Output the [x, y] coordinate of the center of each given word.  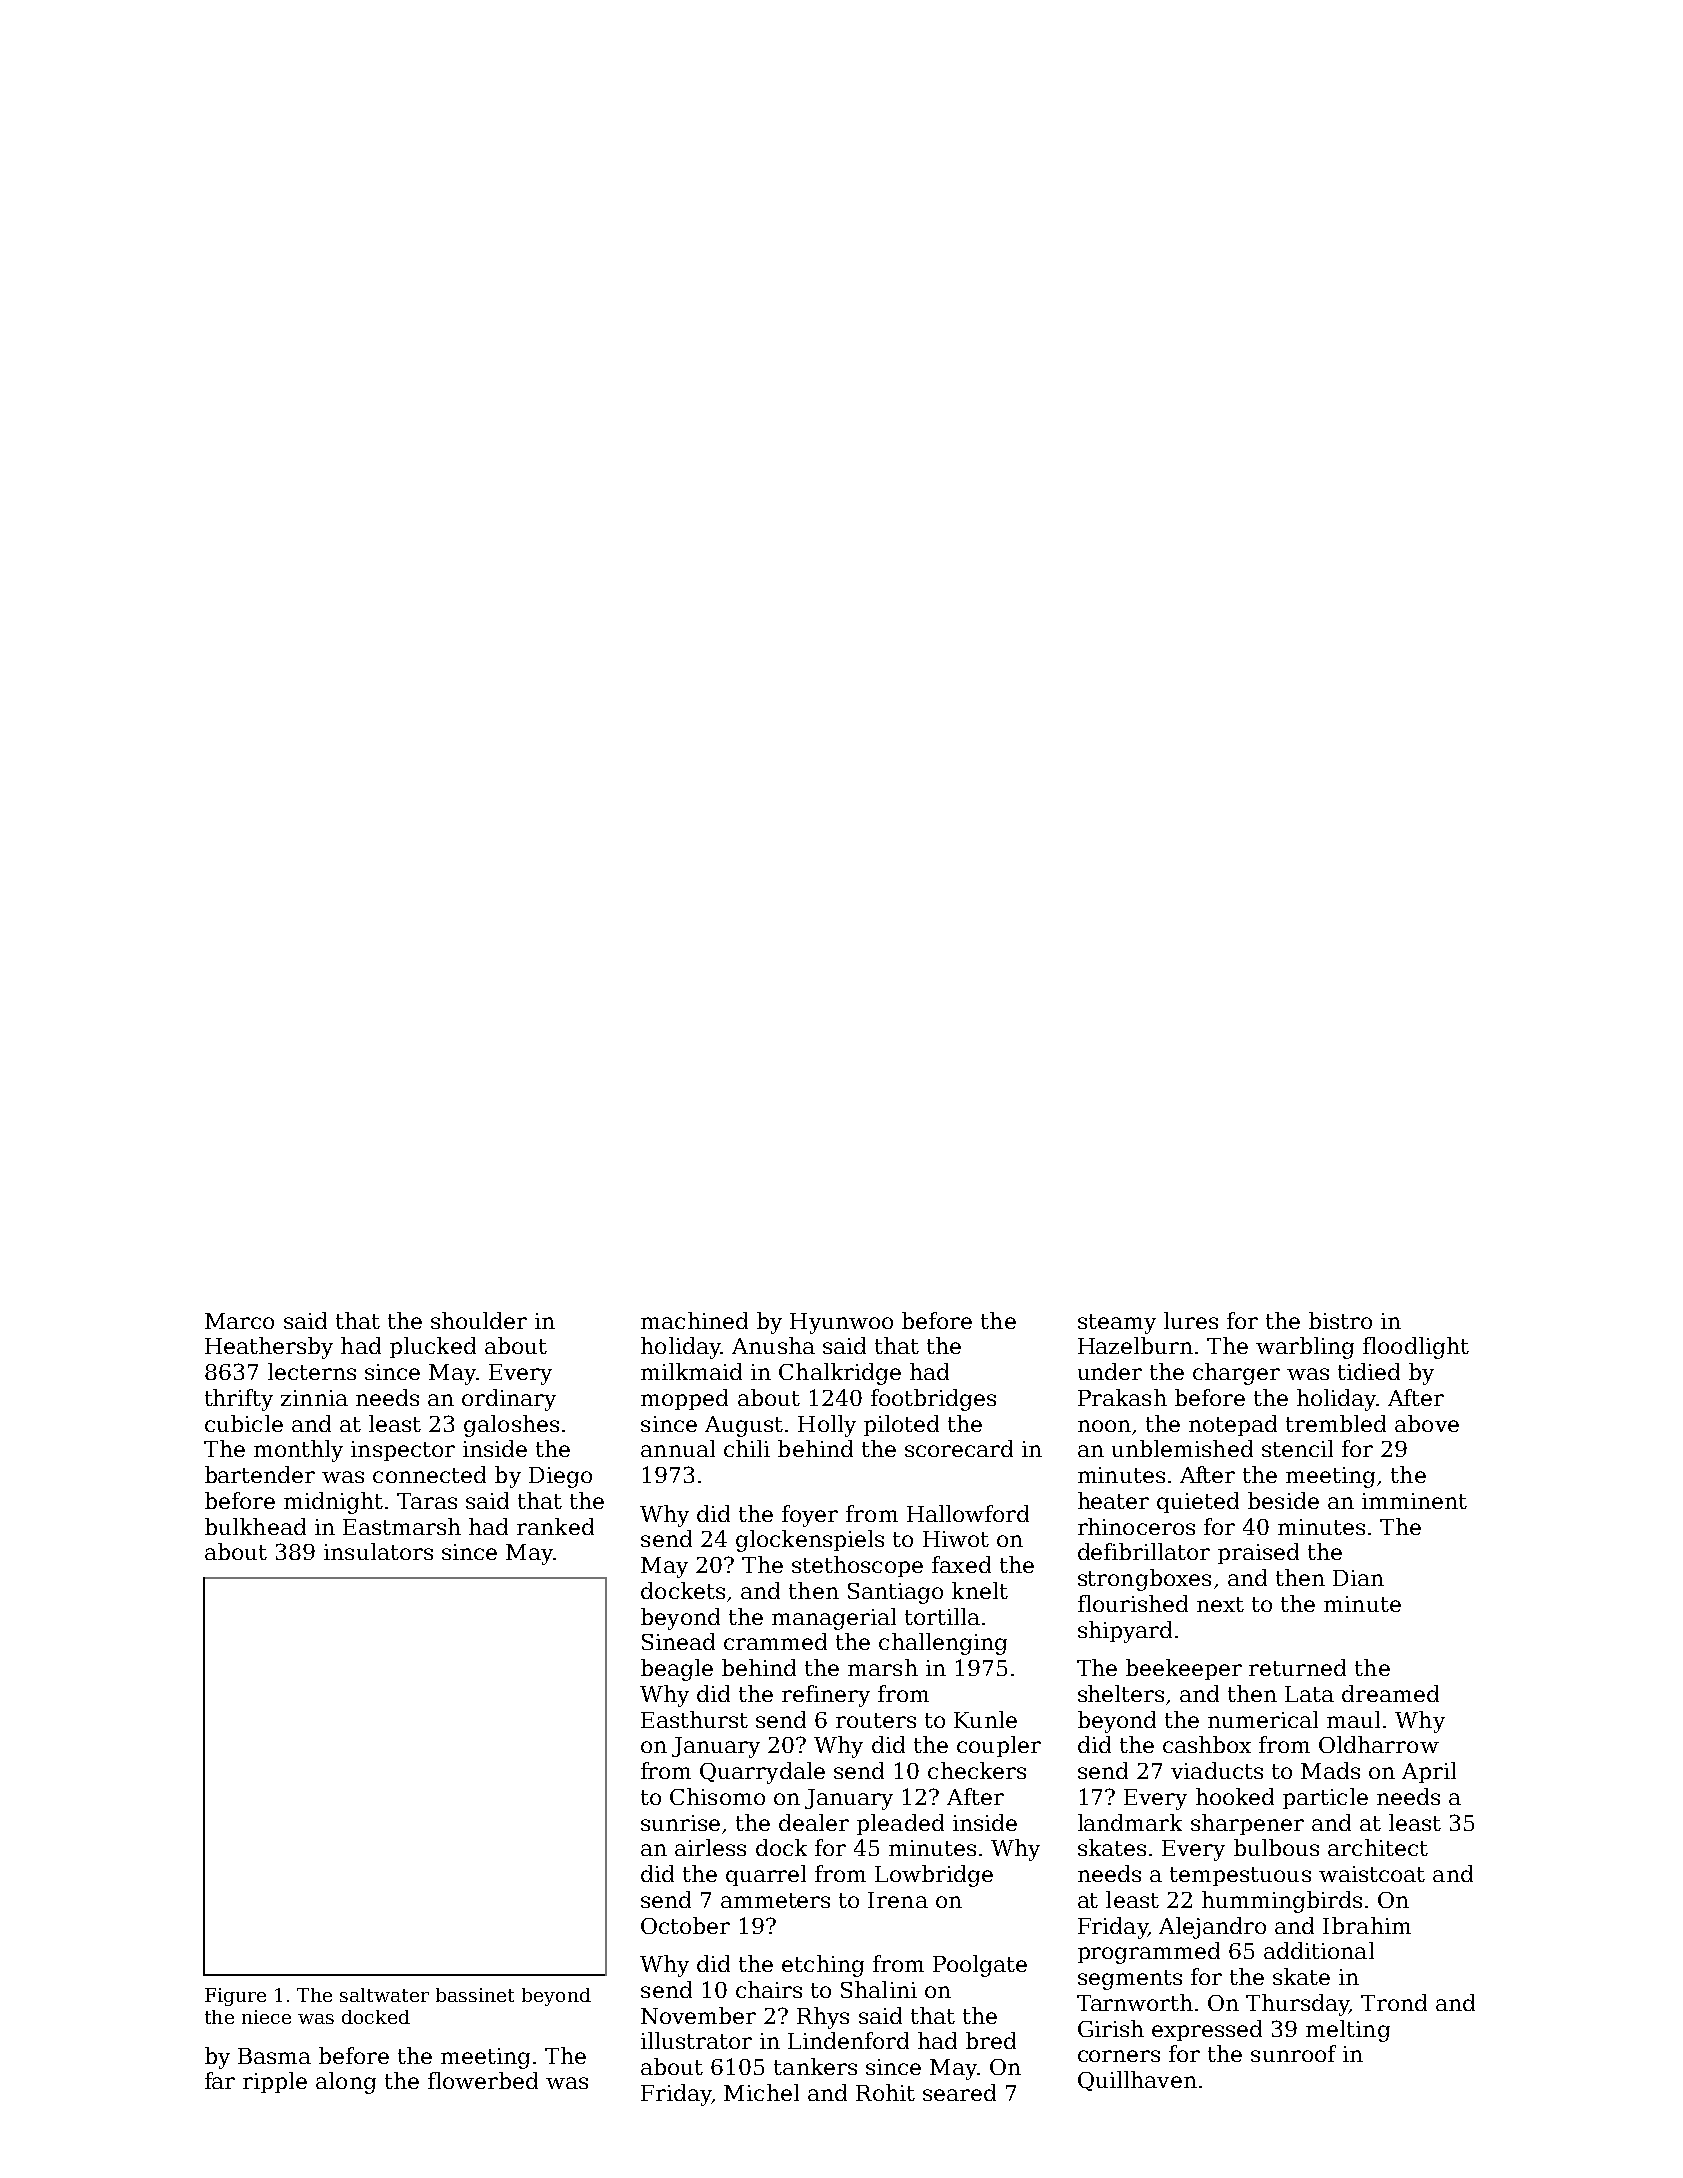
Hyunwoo [841, 1323]
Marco [239, 1321]
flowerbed [483, 2080]
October [685, 1925]
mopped [684, 1399]
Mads [1330, 1770]
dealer [814, 1822]
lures [1191, 1320]
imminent [1414, 1501]
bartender [260, 1474]
